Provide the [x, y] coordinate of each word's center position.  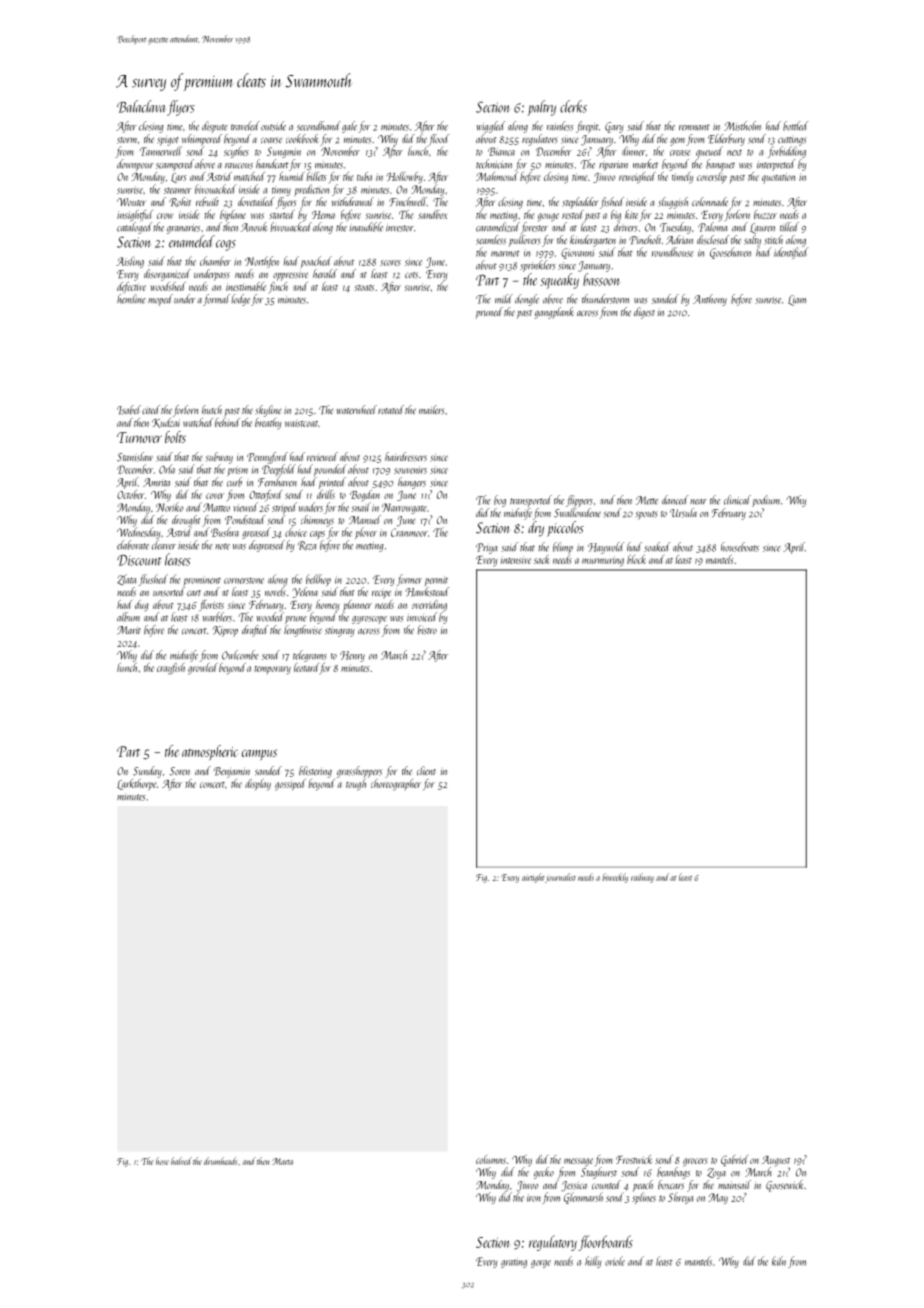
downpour [135, 165]
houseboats [740, 547]
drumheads [221, 1161]
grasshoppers [359, 772]
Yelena [305, 592]
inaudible [366, 227]
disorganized [167, 275]
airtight [533, 878]
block [636, 559]
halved [181, 1161]
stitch [774, 239]
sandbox [433, 214]
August [776, 1161]
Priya [486, 548]
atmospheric [210, 752]
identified [791, 253]
